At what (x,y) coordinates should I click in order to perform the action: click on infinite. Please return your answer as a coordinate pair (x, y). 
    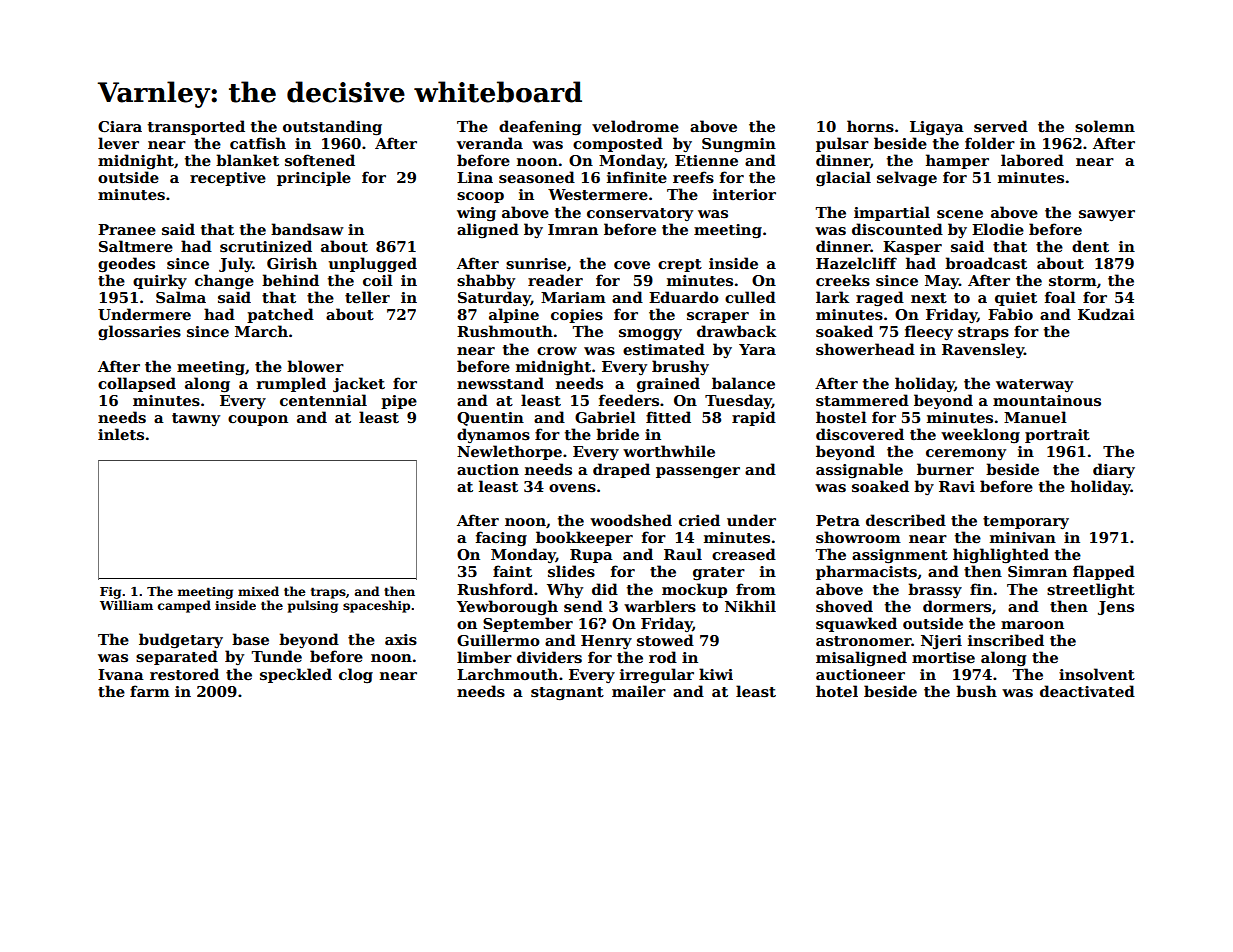
    Looking at the image, I should click on (637, 177).
